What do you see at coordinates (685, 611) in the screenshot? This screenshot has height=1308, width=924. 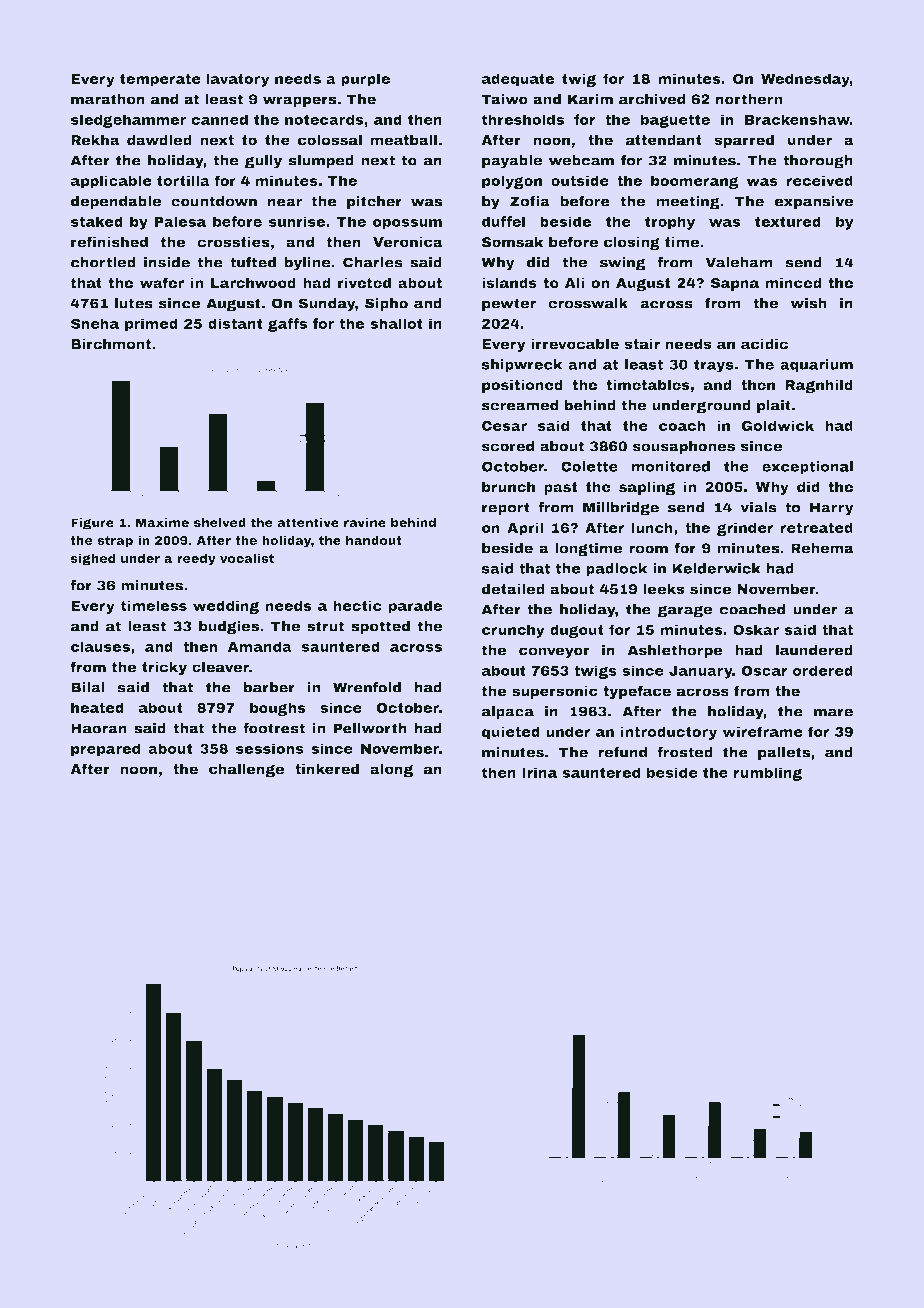 I see `garage` at bounding box center [685, 611].
